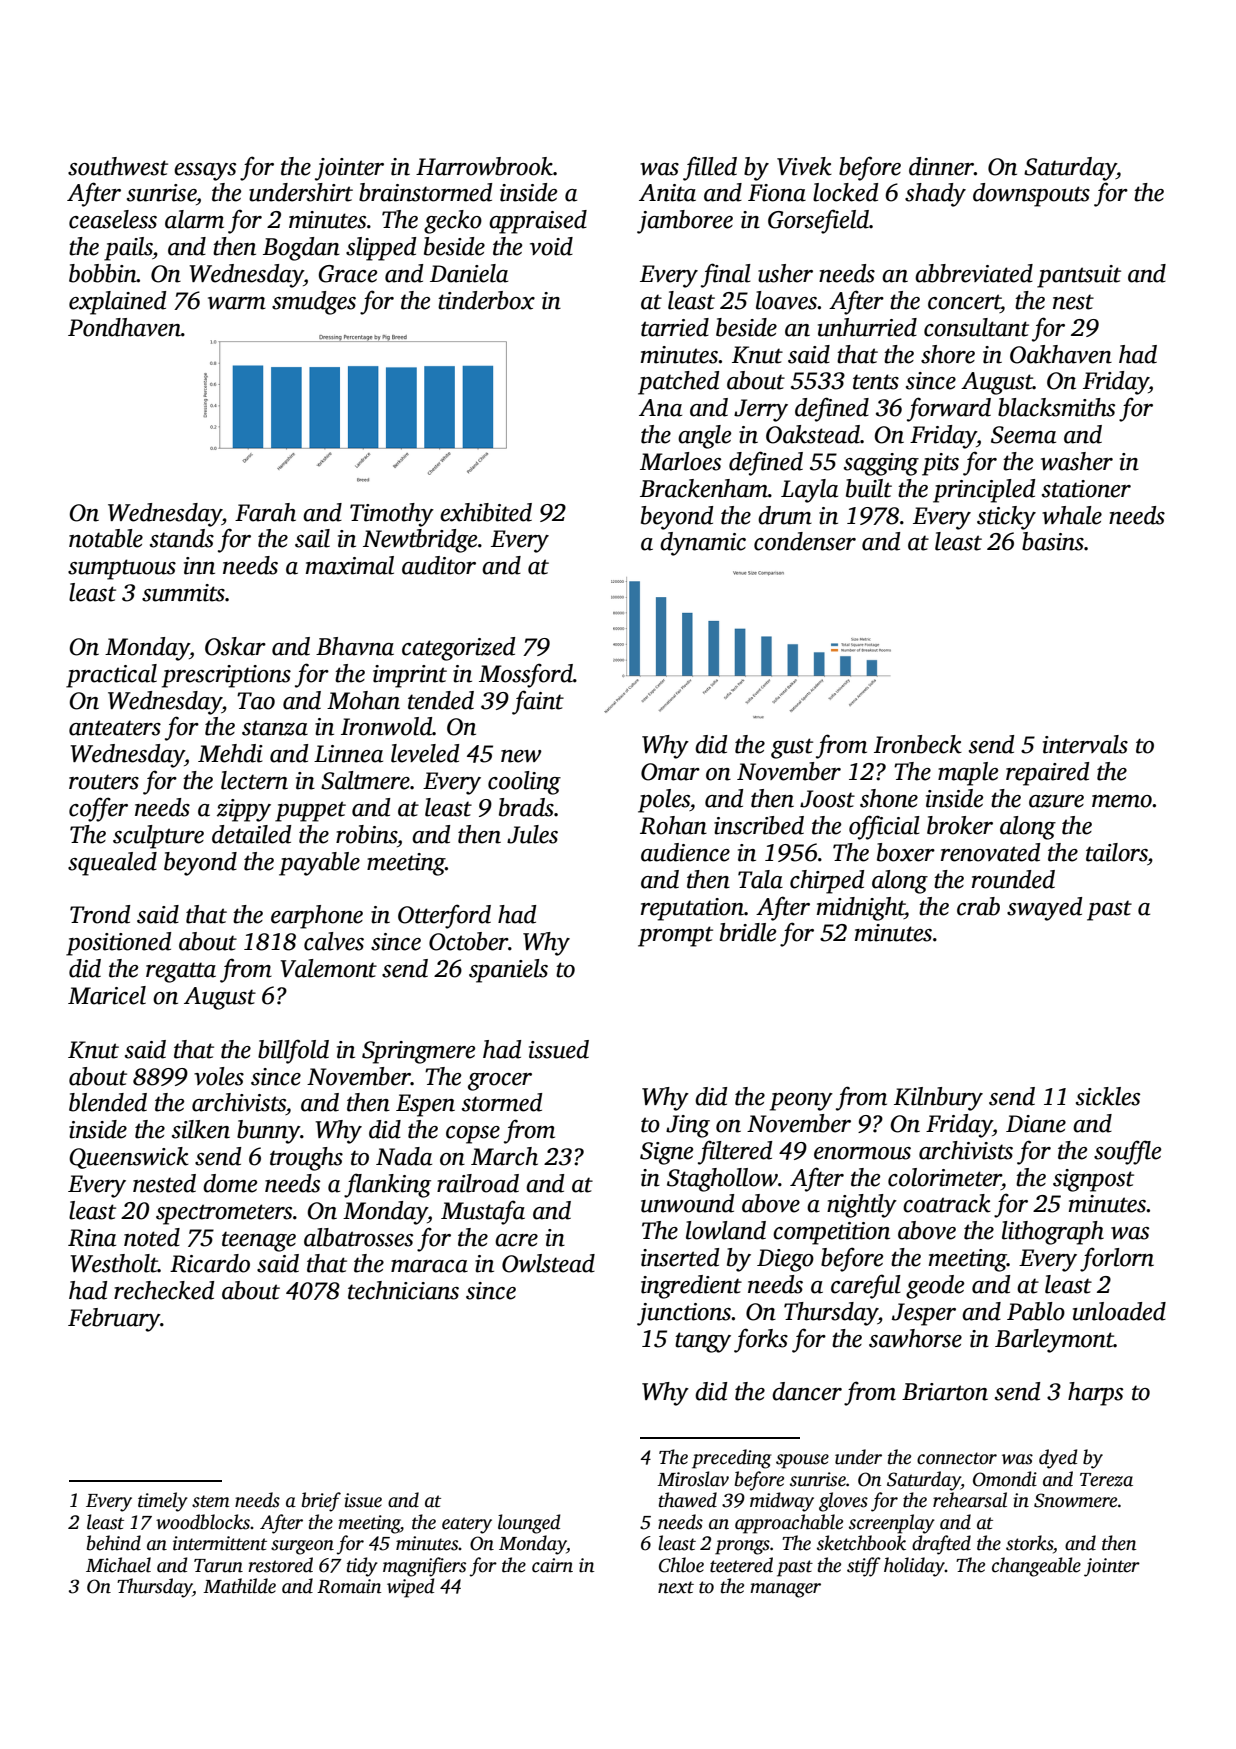 Image resolution: width=1236 pixels, height=1749 pixels. What do you see at coordinates (785, 1260) in the screenshot?
I see `Diego` at bounding box center [785, 1260].
